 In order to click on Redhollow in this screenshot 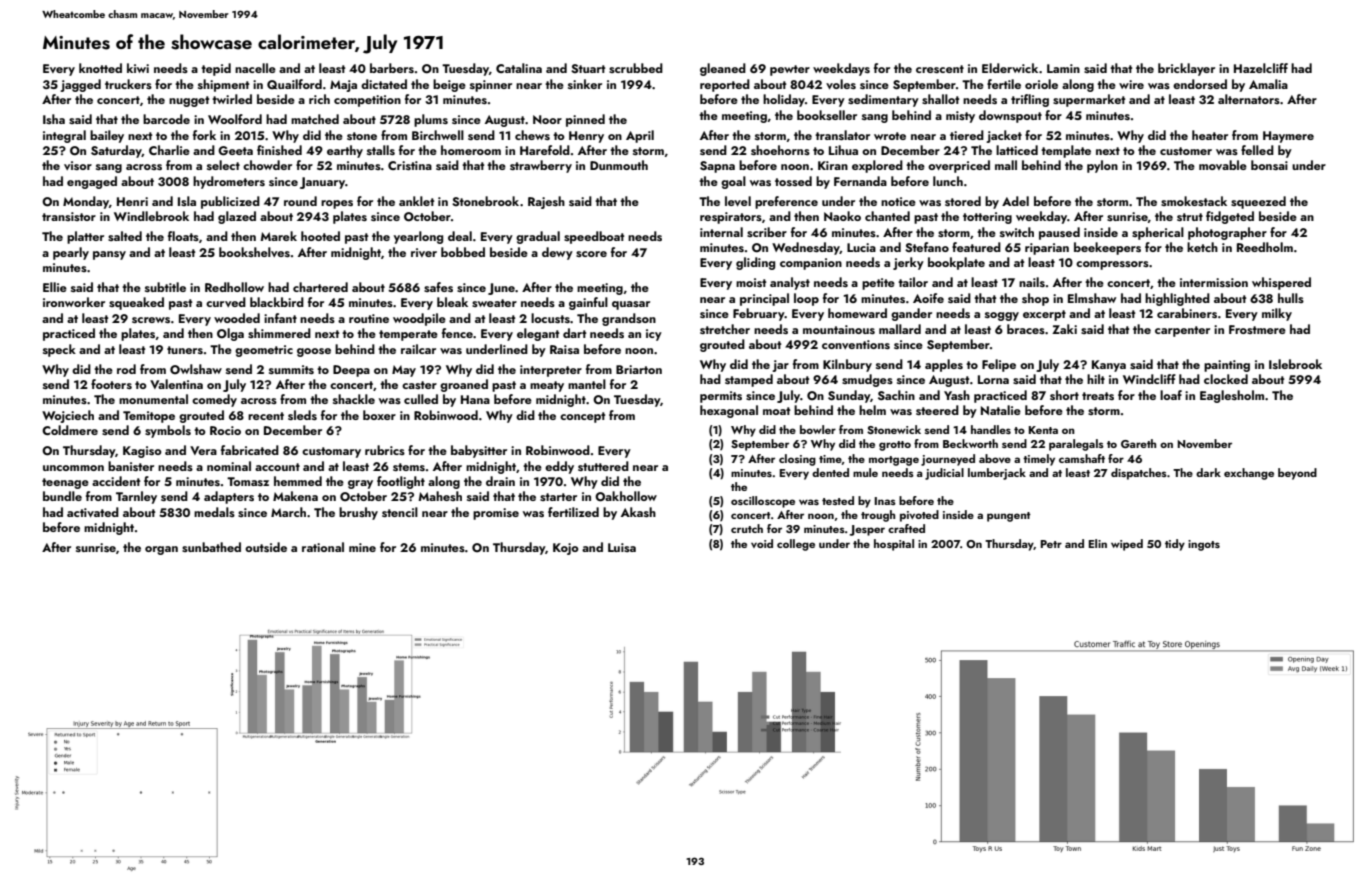, I will do `click(234, 287)`.
